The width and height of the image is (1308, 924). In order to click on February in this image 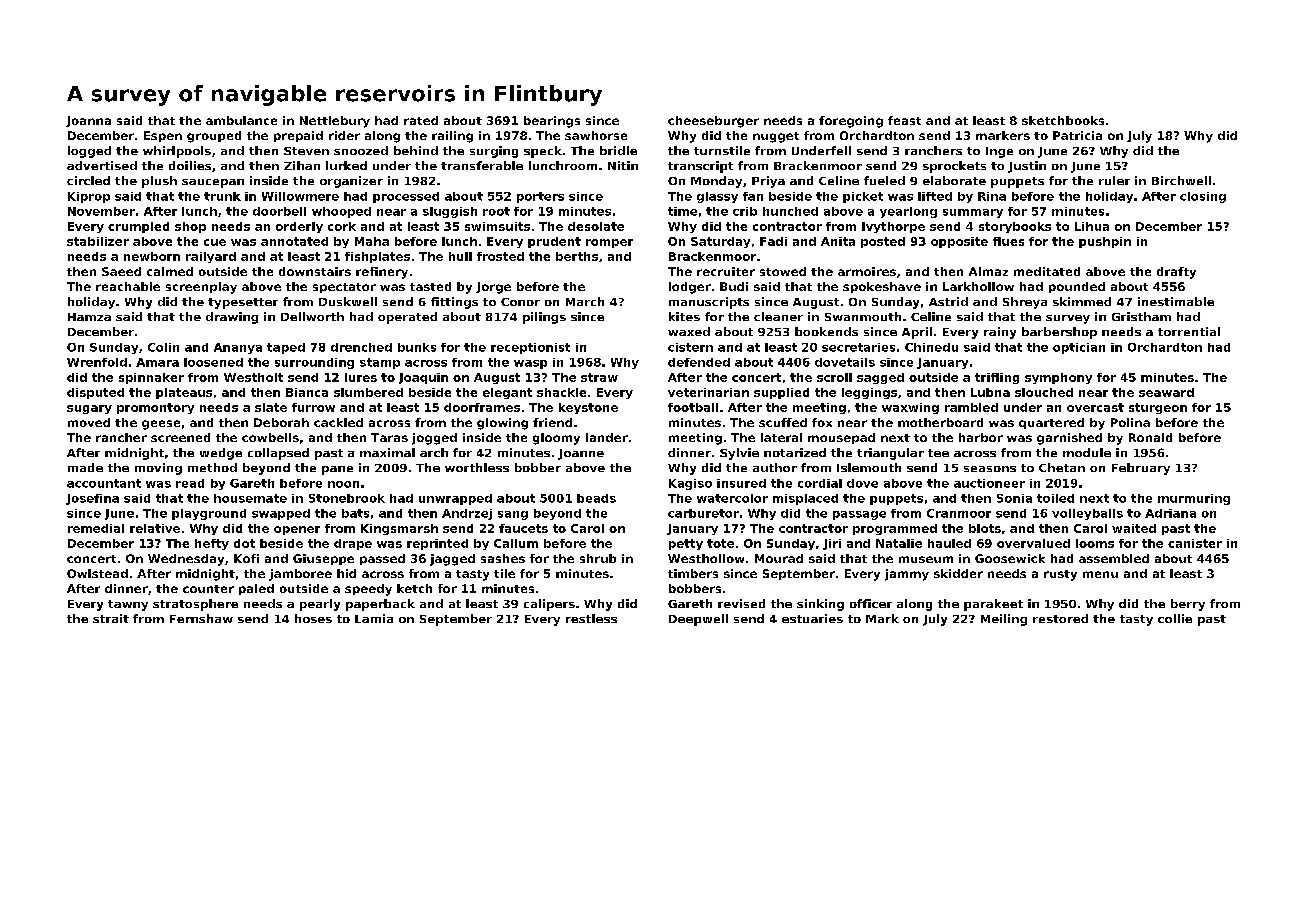, I will do `click(1141, 469)`.
